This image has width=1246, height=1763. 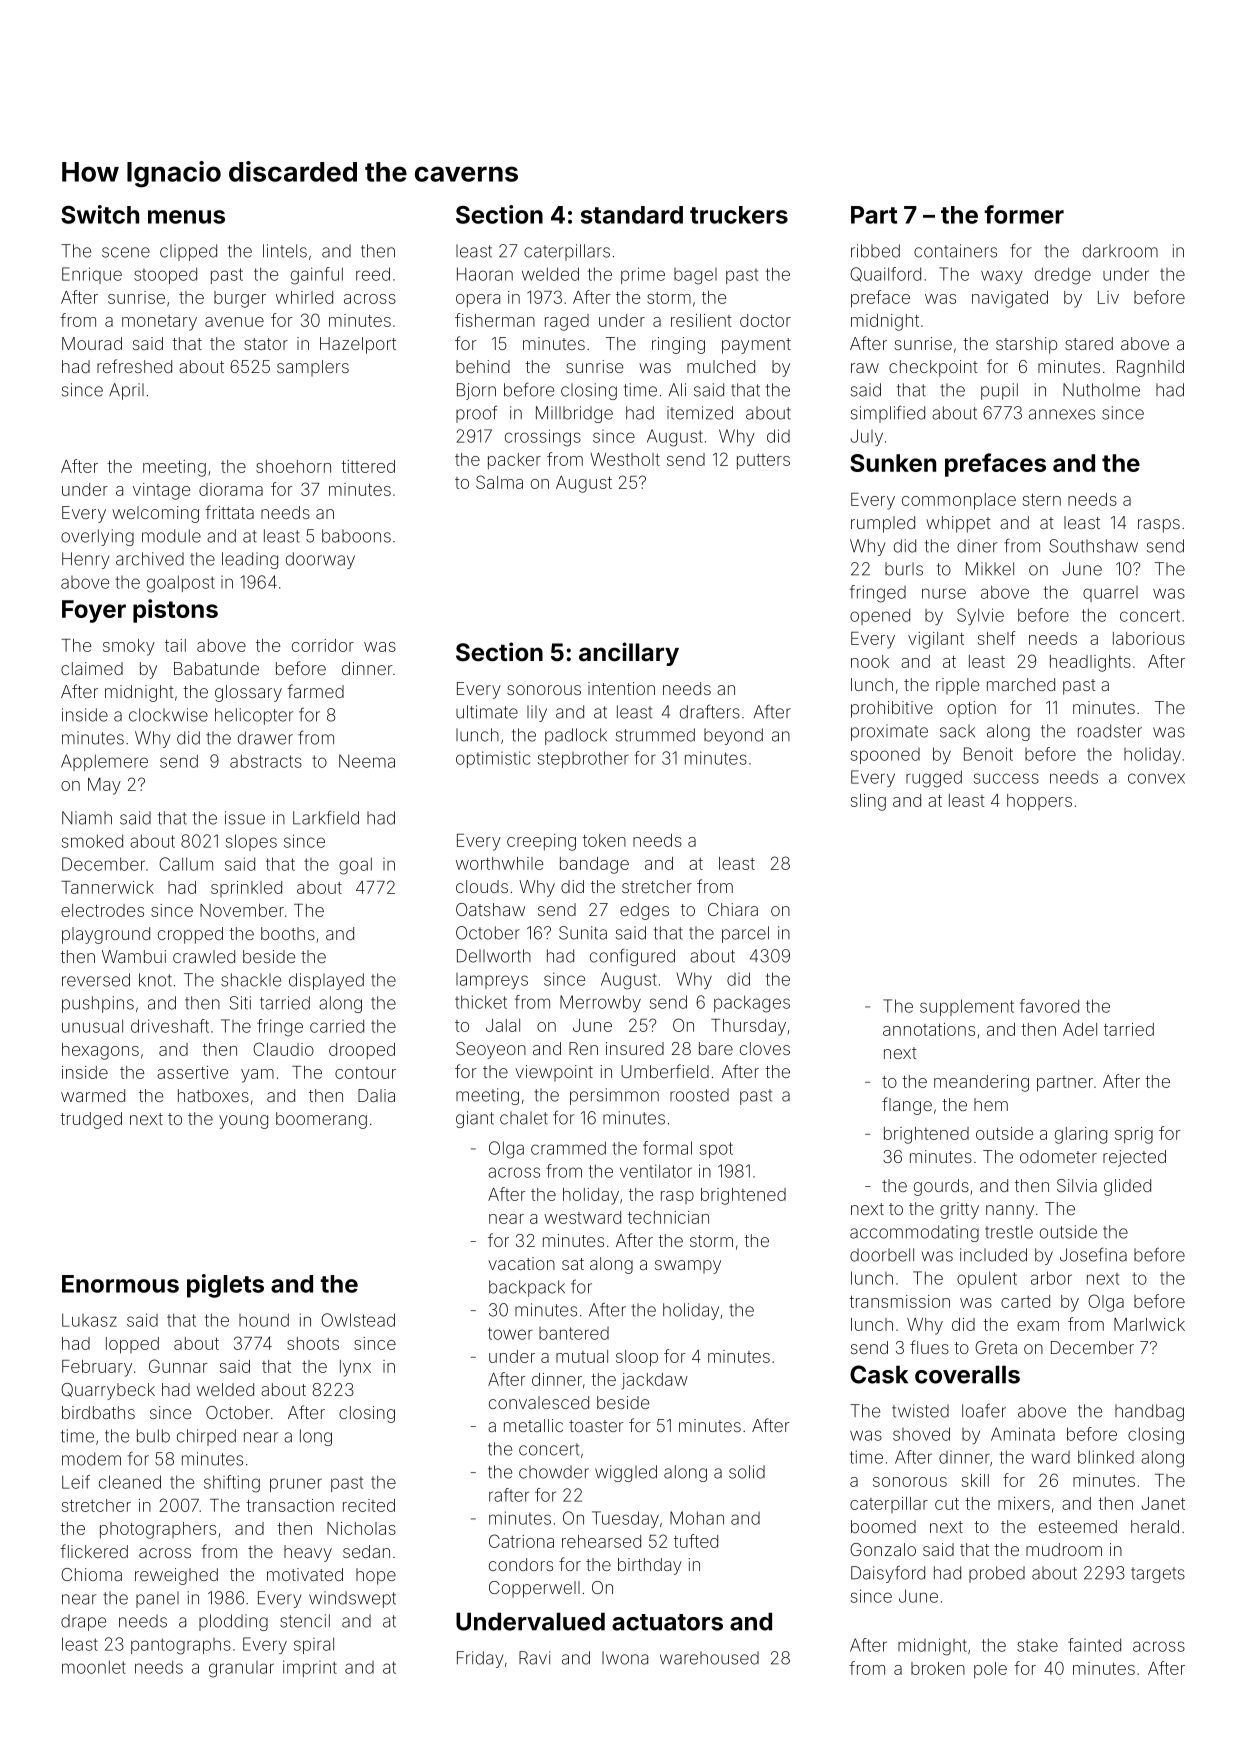 What do you see at coordinates (240, 299) in the image?
I see `burger` at bounding box center [240, 299].
